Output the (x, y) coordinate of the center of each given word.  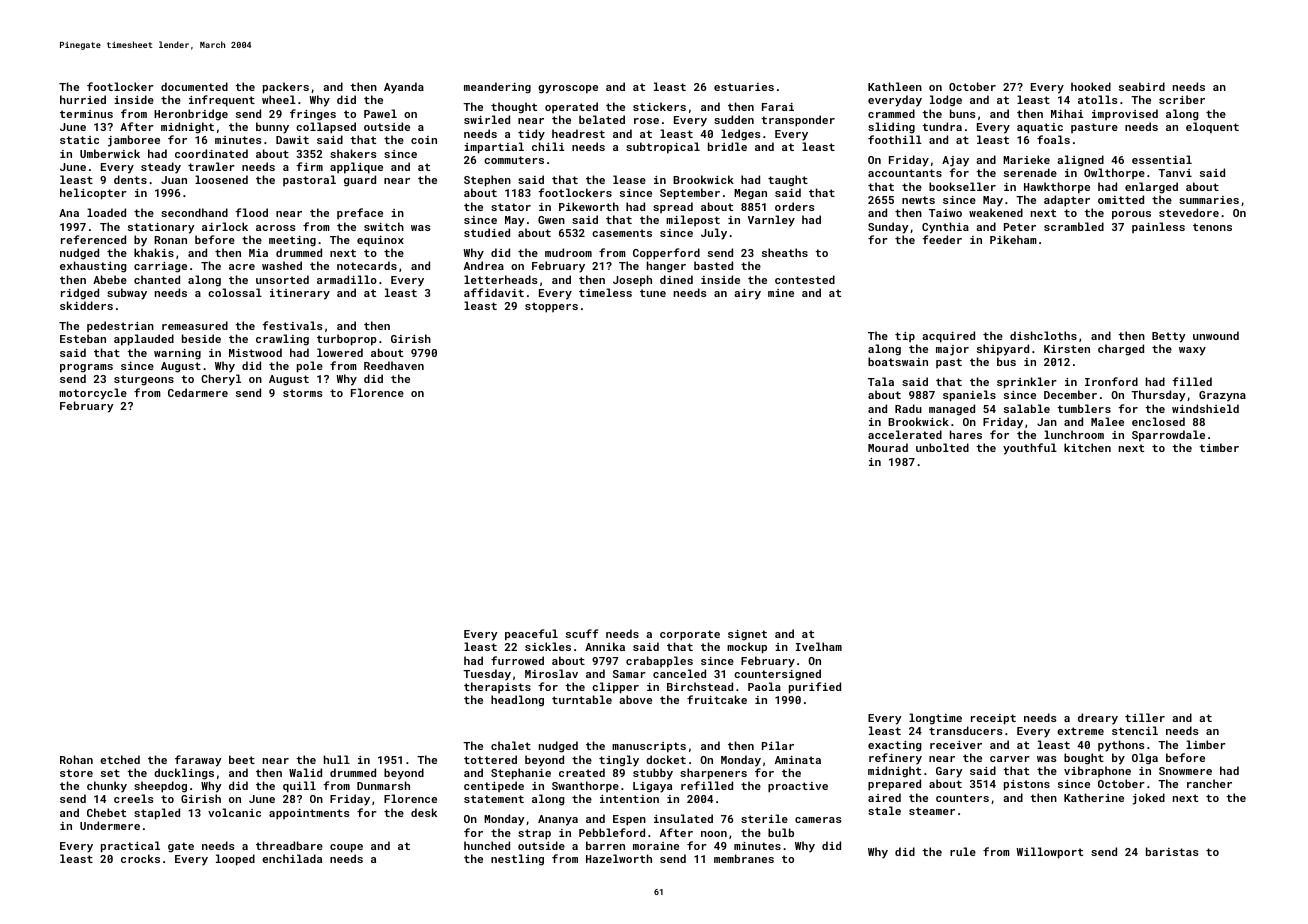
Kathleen (895, 86)
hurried (83, 99)
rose (646, 121)
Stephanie (521, 774)
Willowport (1049, 853)
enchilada (292, 858)
